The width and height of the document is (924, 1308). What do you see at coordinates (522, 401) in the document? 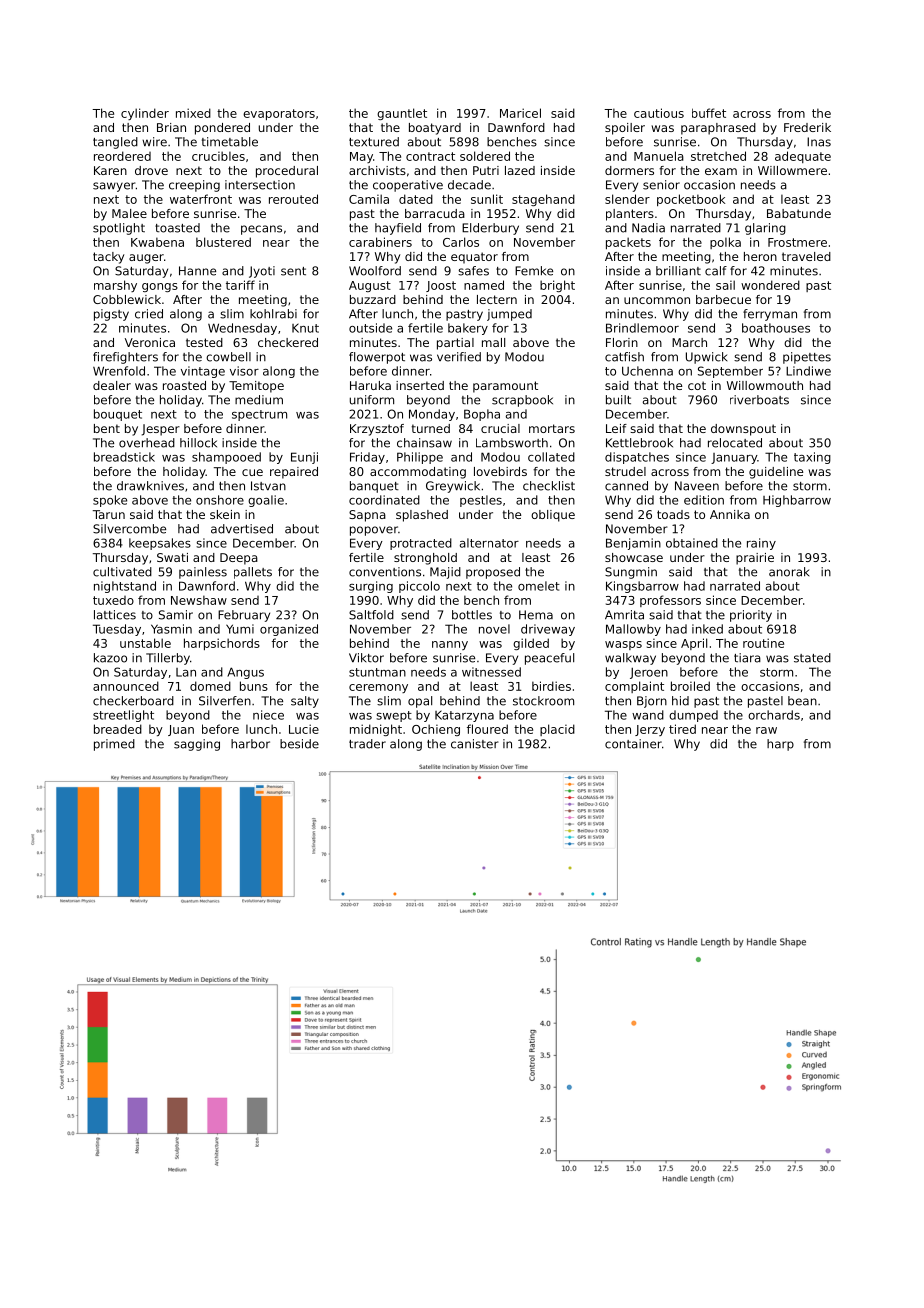
I see `scrapbook` at bounding box center [522, 401].
